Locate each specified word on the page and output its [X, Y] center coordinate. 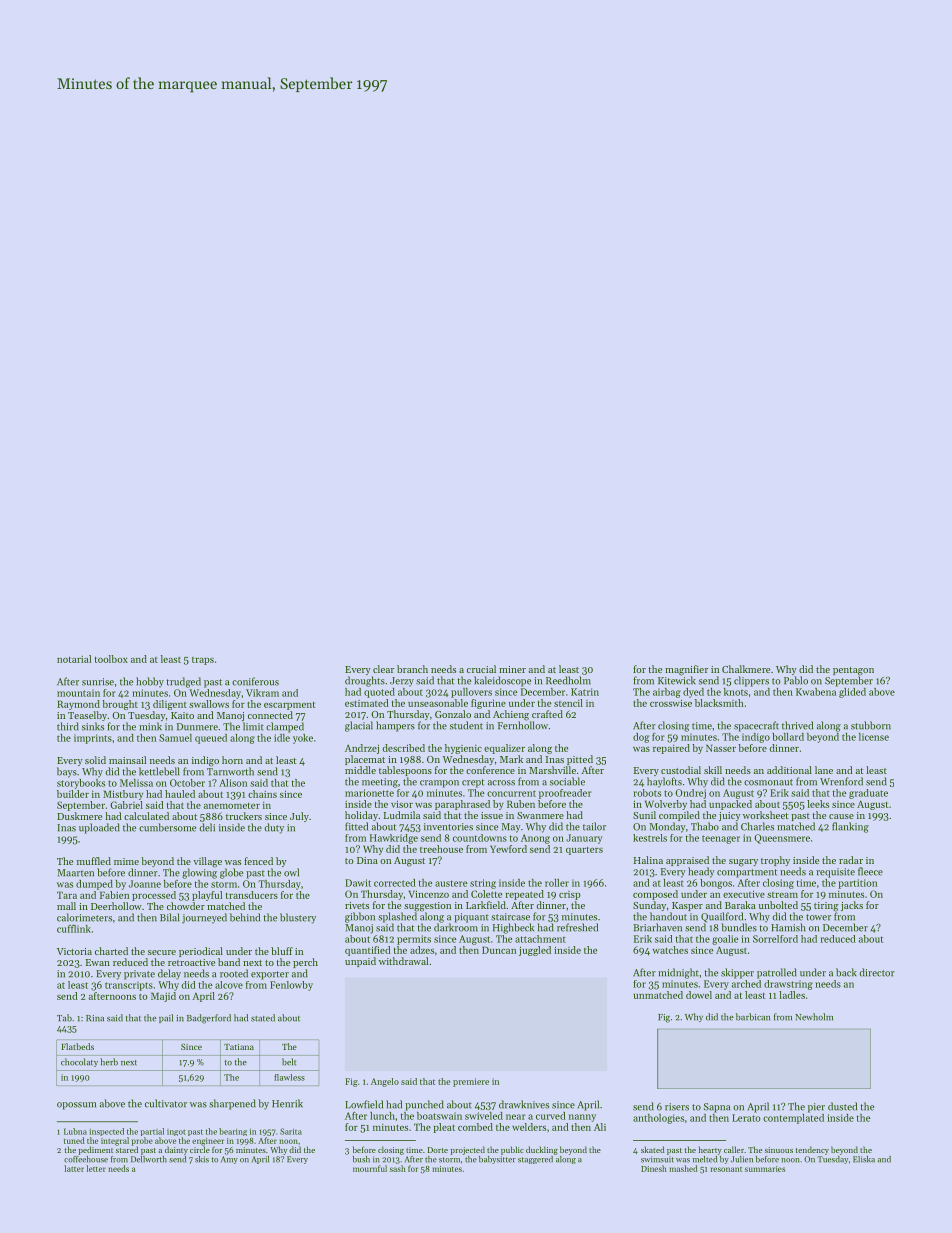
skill [713, 770]
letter [96, 1168]
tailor [594, 826]
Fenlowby [291, 986]
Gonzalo [453, 714]
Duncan [499, 950]
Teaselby [87, 716]
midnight [678, 973]
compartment [747, 873]
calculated [146, 816]
